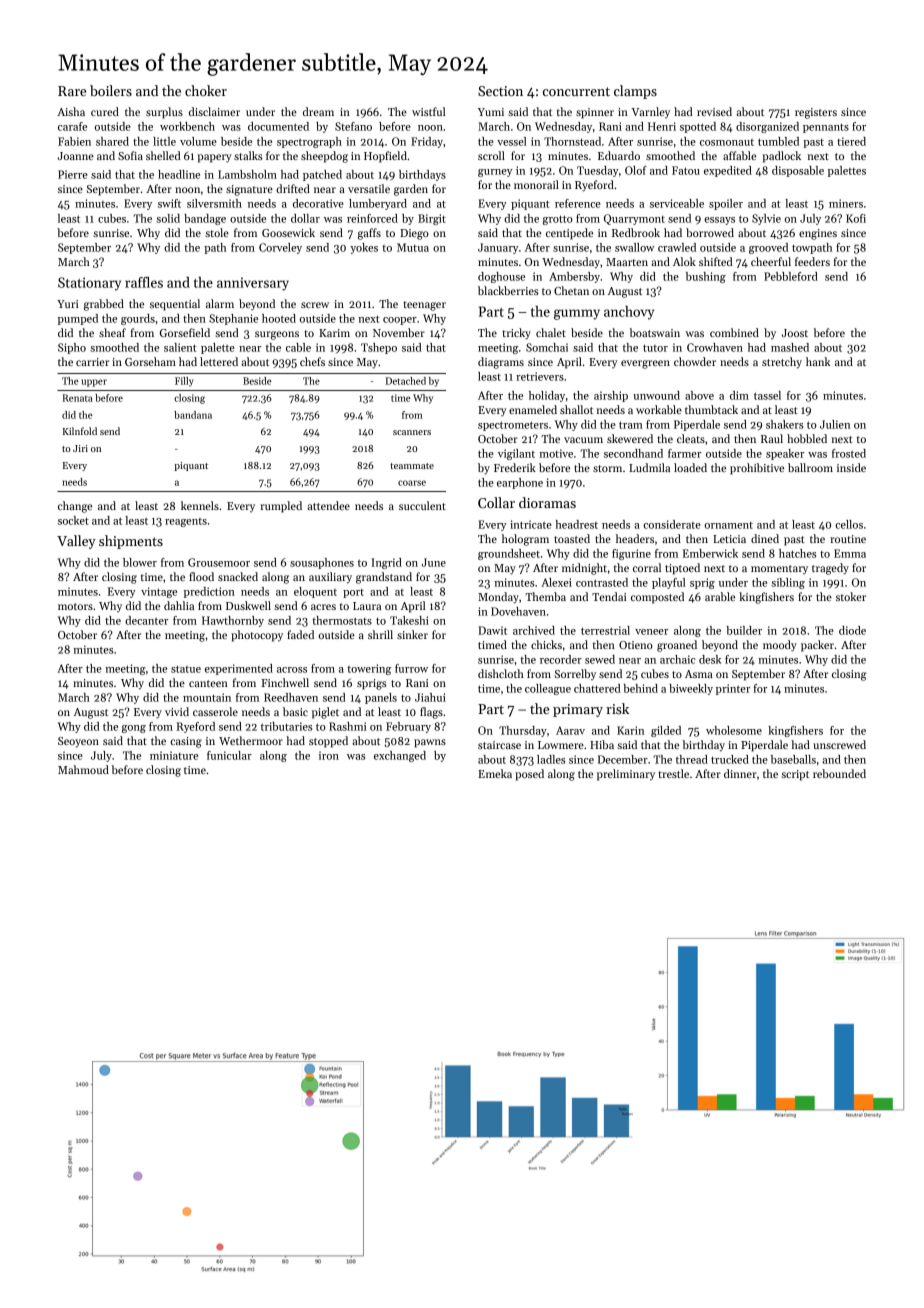 Image resolution: width=924 pixels, height=1308 pixels. What do you see at coordinates (810, 467) in the screenshot?
I see `ballroom` at bounding box center [810, 467].
